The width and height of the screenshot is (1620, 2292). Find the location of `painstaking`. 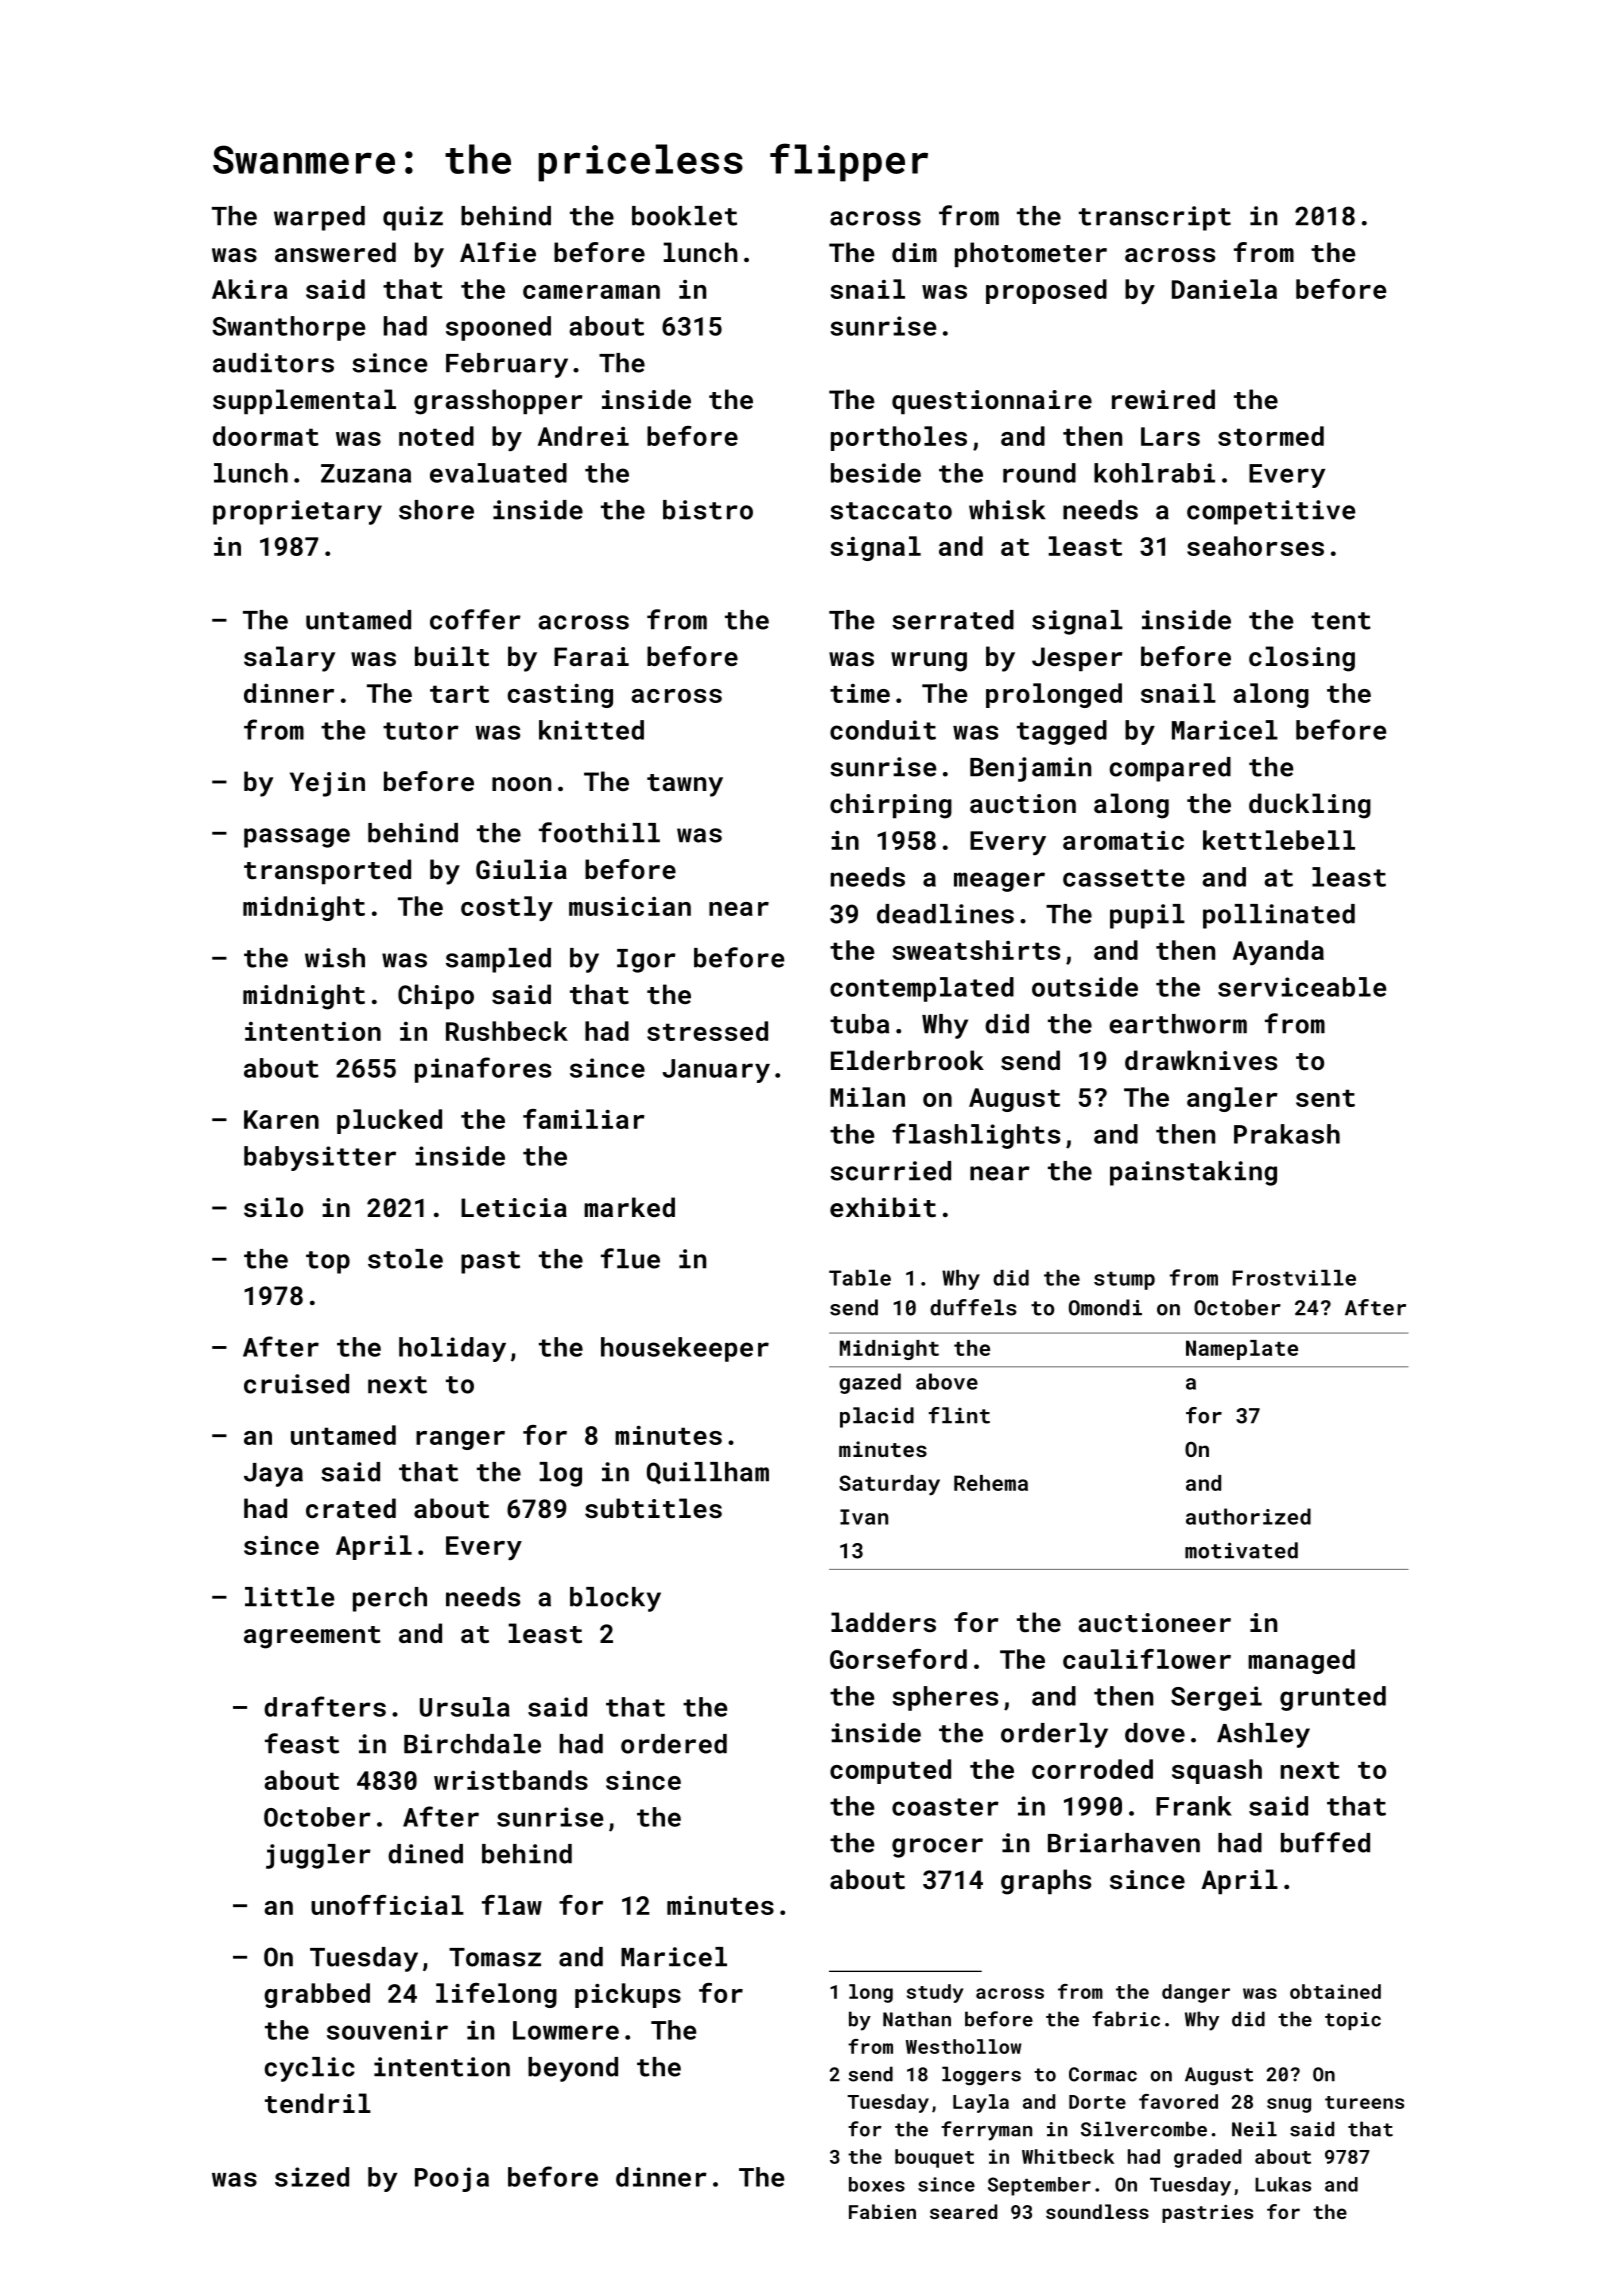

painstaking is located at coordinates (1193, 1173).
